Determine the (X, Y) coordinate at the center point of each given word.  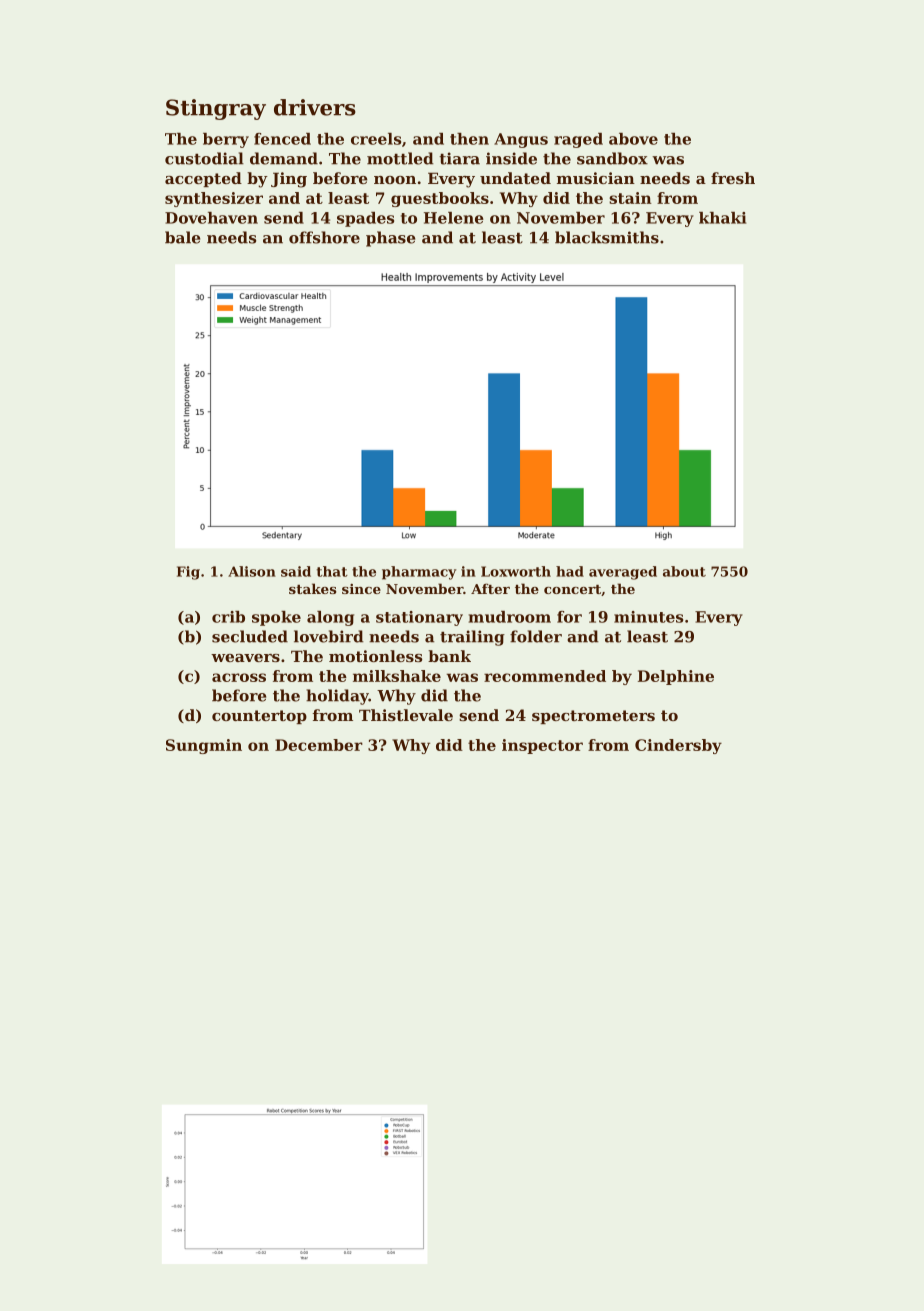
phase (390, 239)
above (633, 139)
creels (376, 139)
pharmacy (419, 573)
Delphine (676, 677)
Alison (252, 571)
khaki (722, 218)
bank (449, 656)
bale (182, 237)
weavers (245, 658)
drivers (315, 107)
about (684, 571)
